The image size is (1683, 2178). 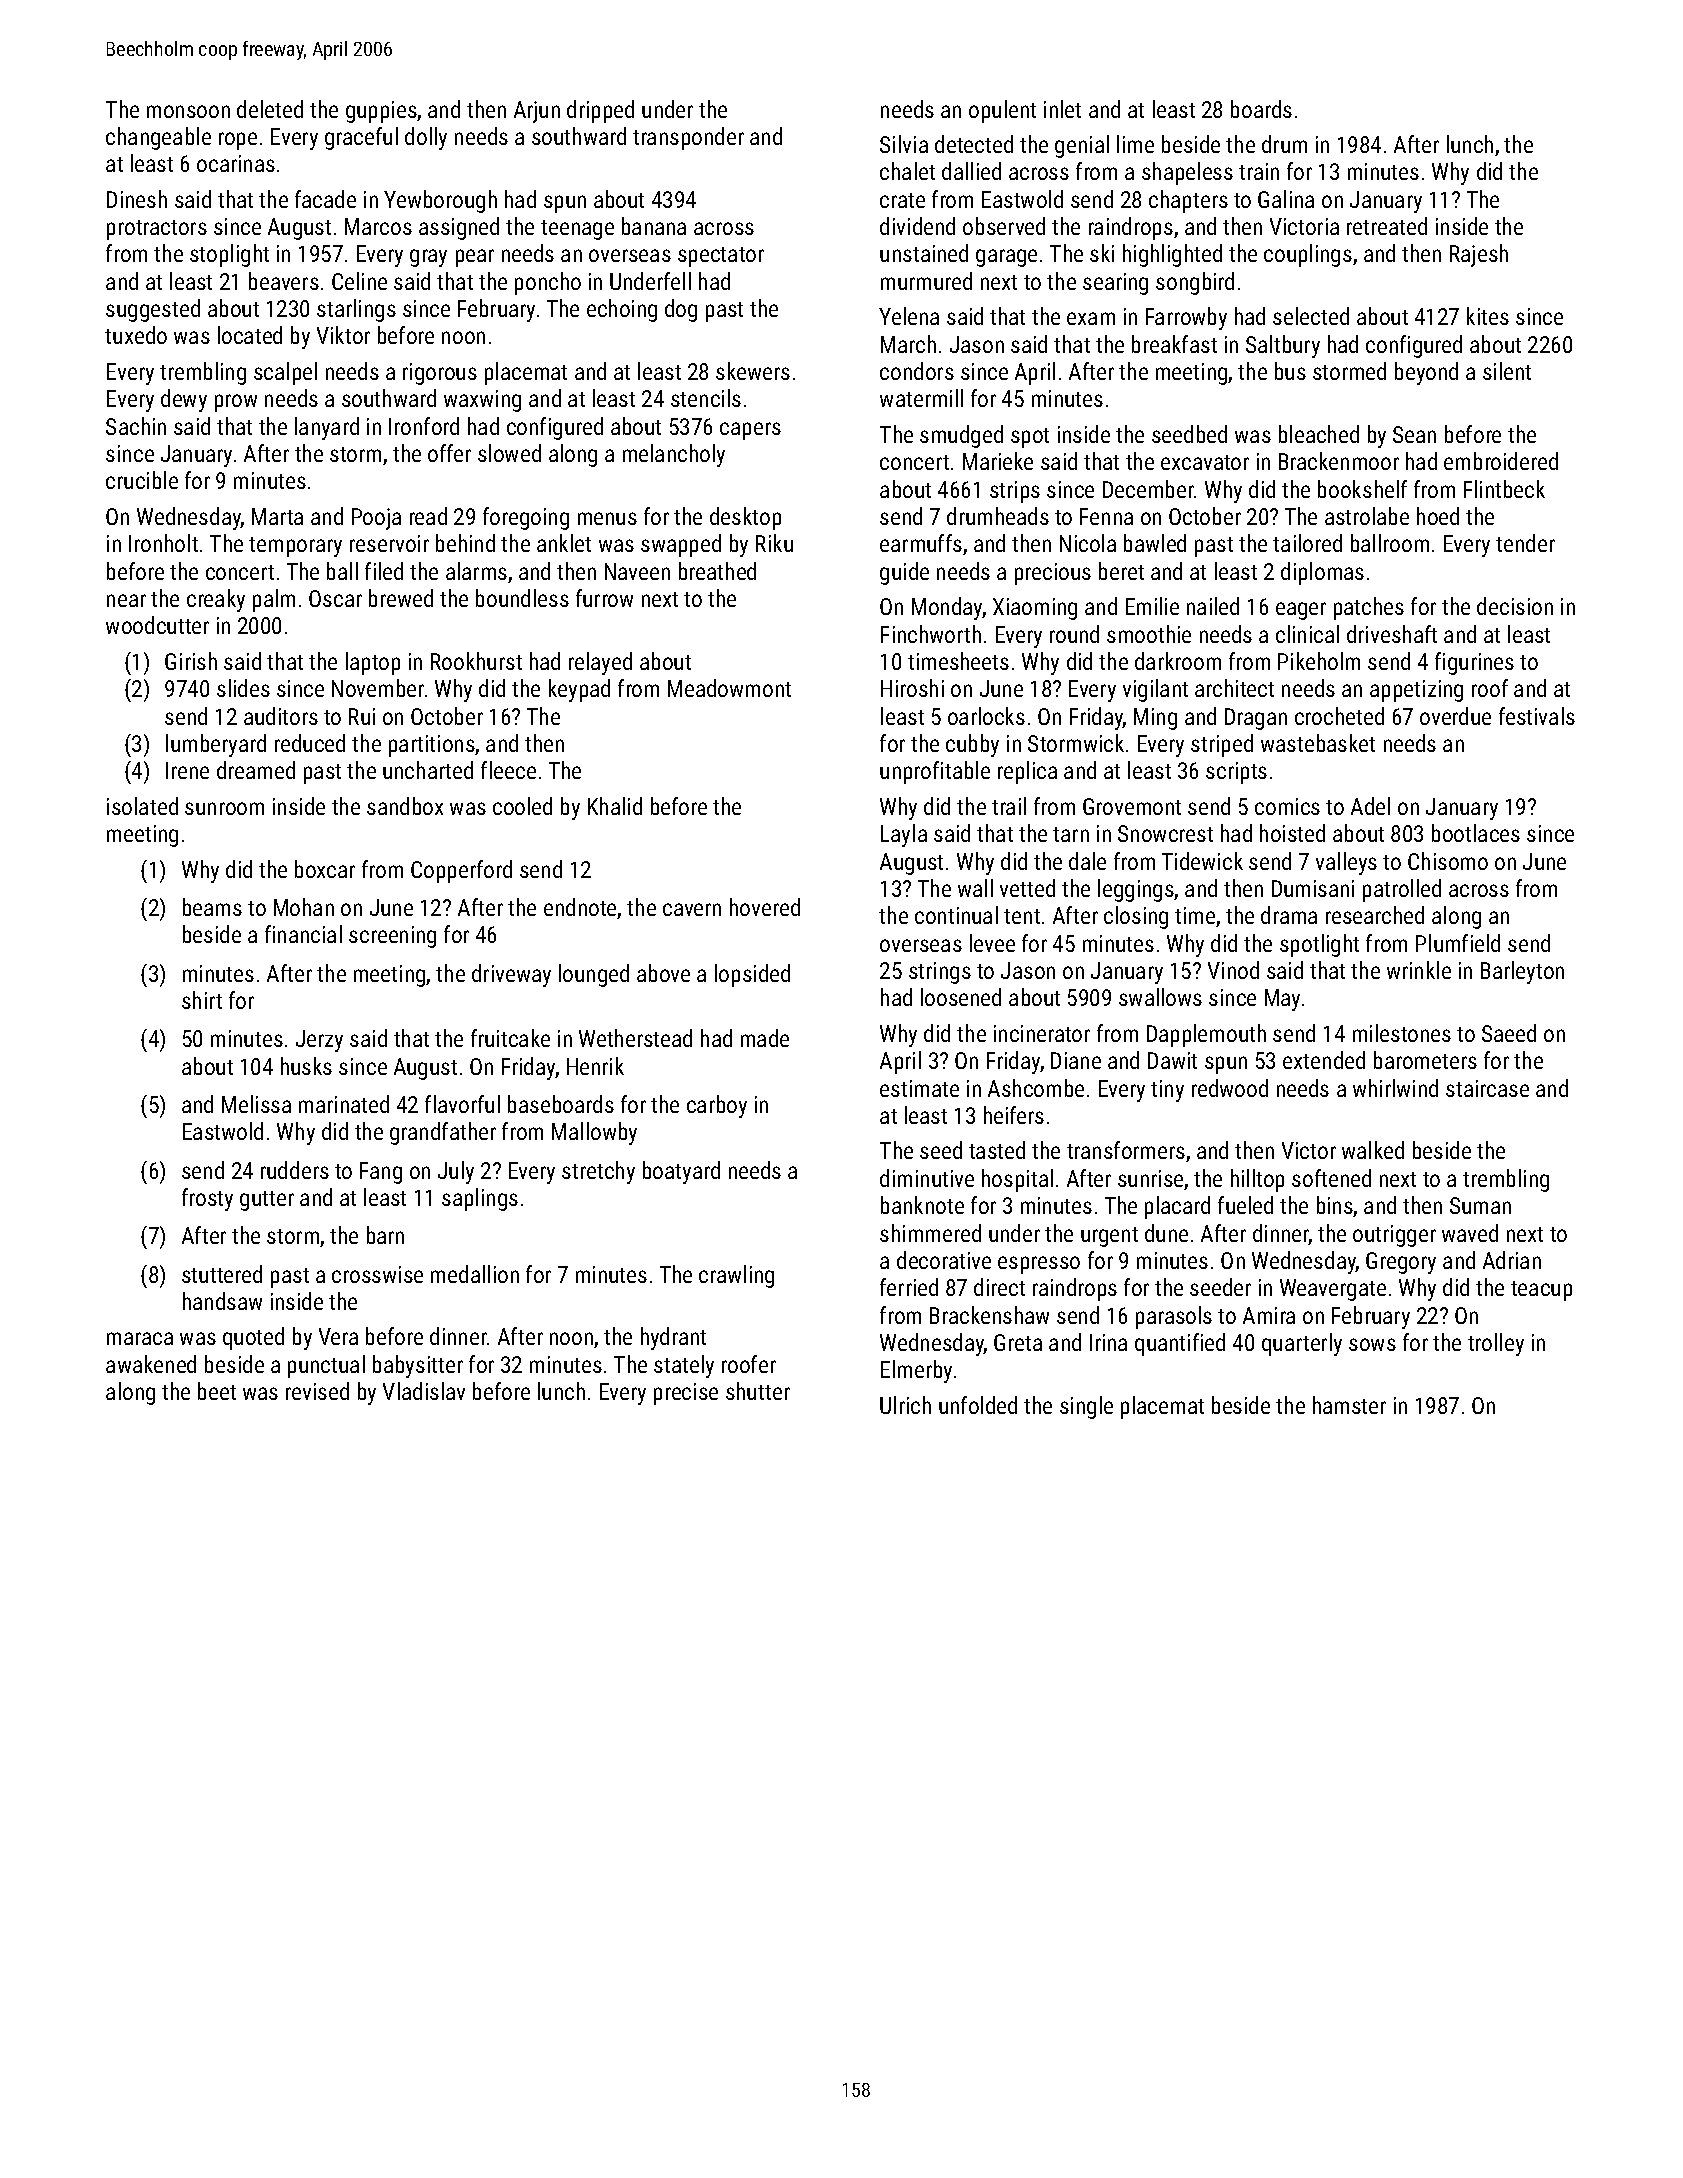 What do you see at coordinates (1062, 109) in the screenshot?
I see `inlet` at bounding box center [1062, 109].
